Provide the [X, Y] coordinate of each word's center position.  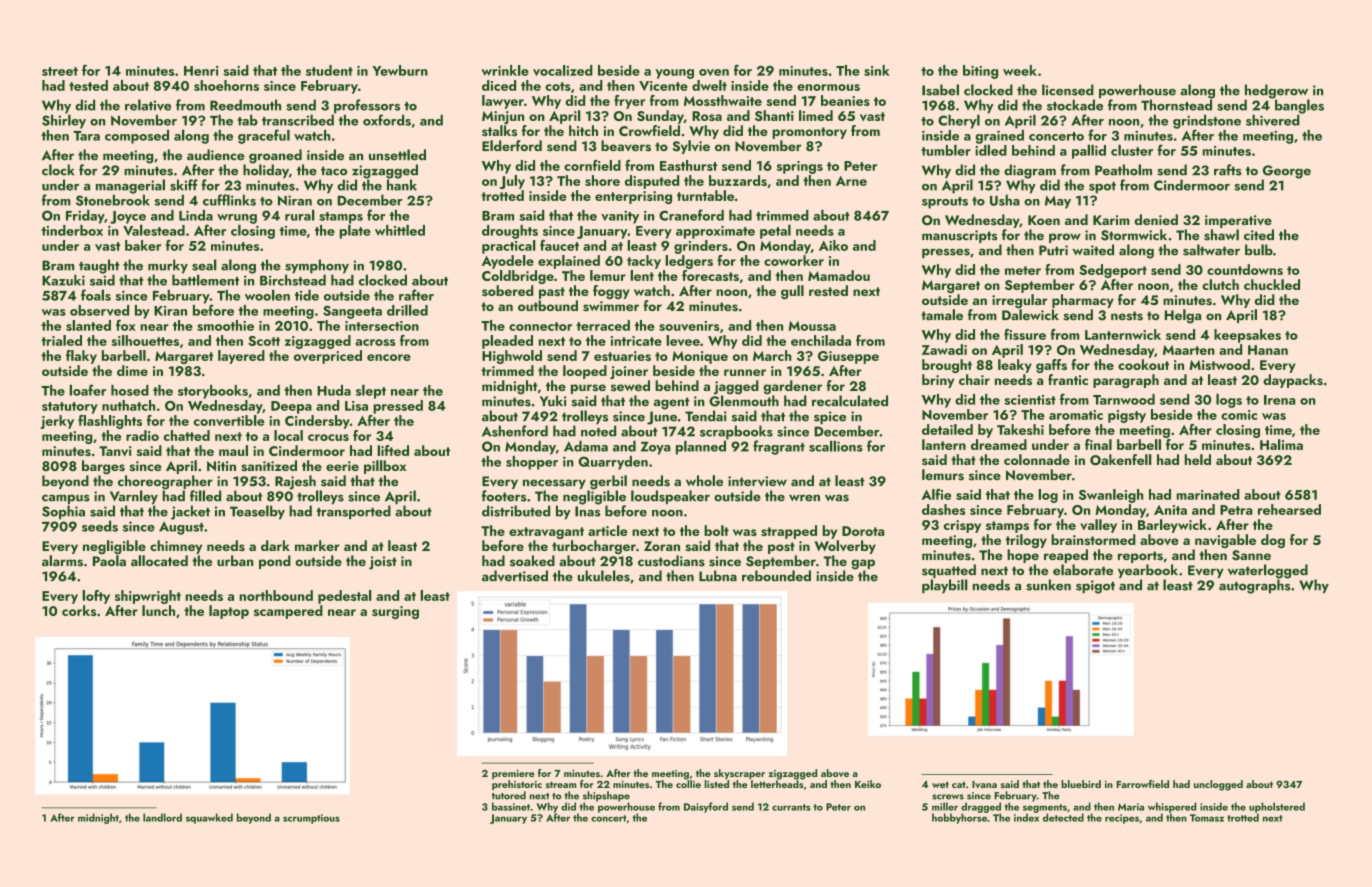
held [1198, 459]
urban [235, 560]
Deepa [291, 407]
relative [148, 105]
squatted [949, 571]
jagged [736, 387]
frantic [1068, 379]
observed [99, 310]
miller [945, 806]
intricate [636, 341]
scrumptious [311, 819]
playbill [944, 586]
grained [999, 137]
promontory [809, 133]
